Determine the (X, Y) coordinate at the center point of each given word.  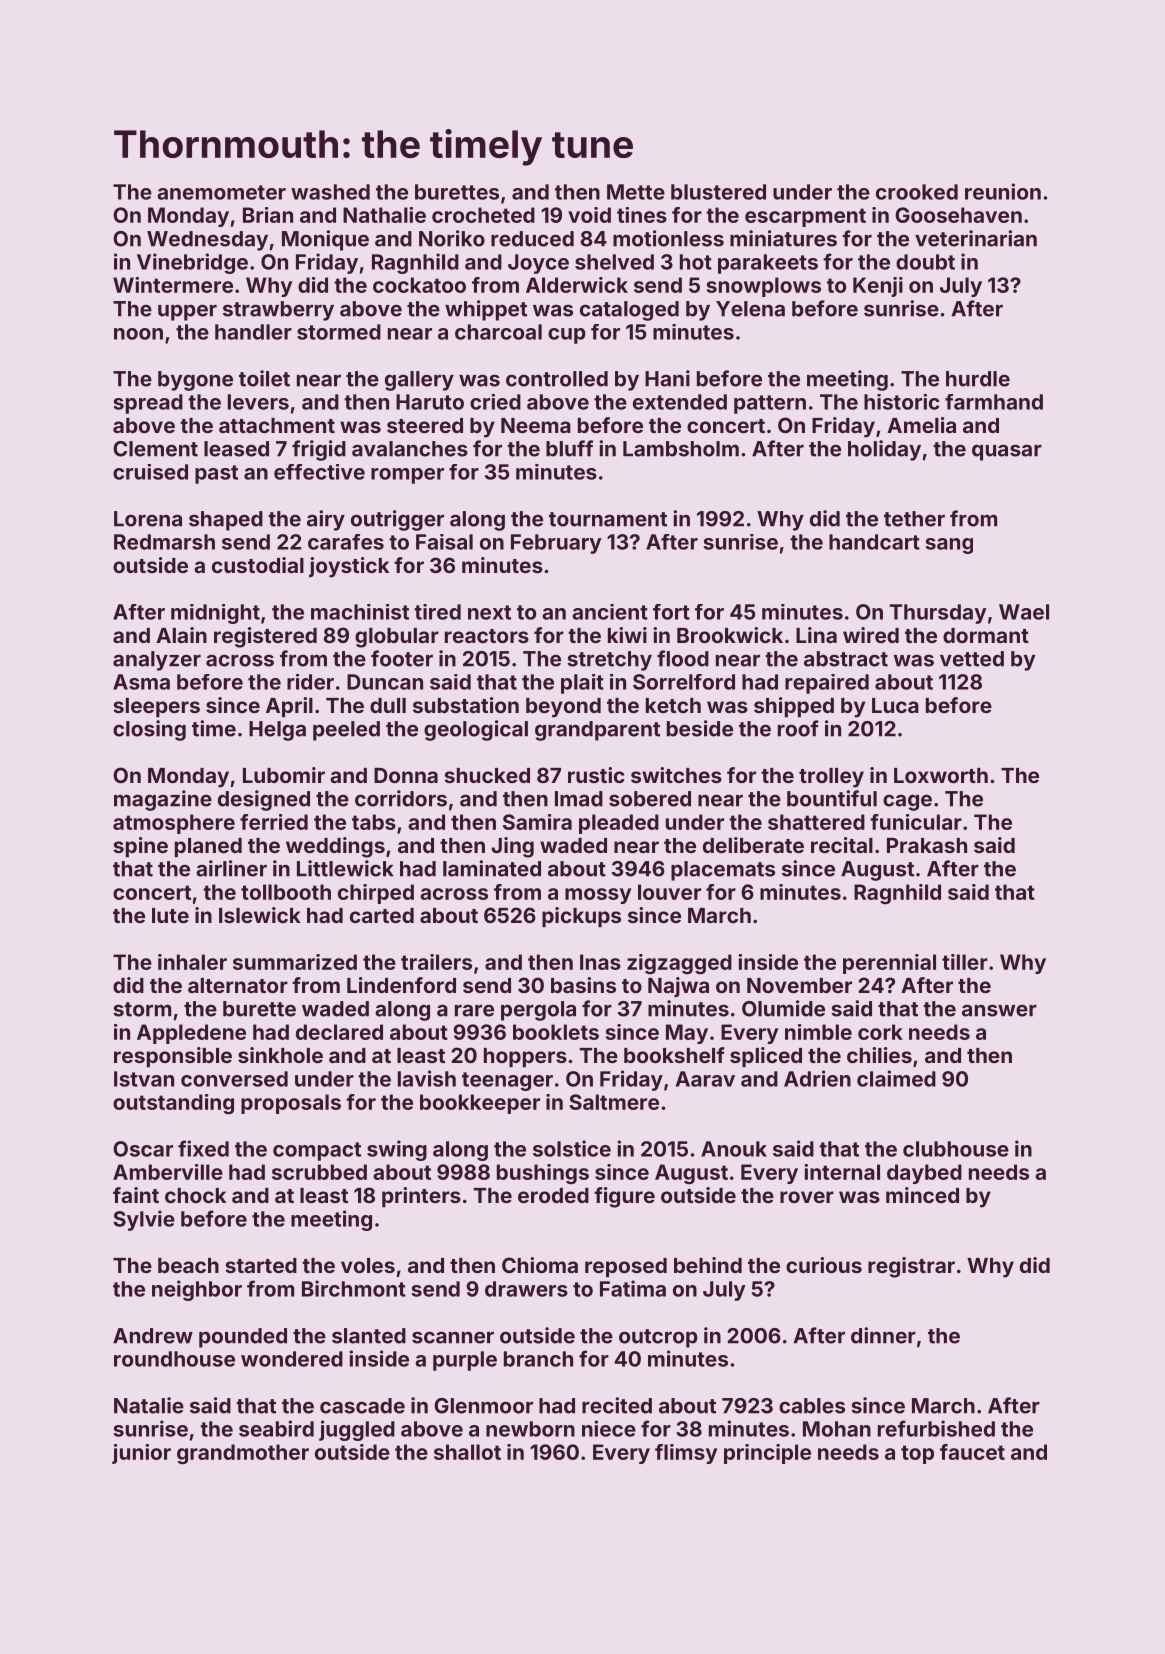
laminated (492, 868)
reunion (1003, 191)
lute (170, 915)
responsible (173, 1057)
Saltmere (614, 1102)
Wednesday (207, 241)
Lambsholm (681, 449)
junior (141, 1454)
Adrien (817, 1078)
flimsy (686, 1454)
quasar (1007, 452)
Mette (636, 192)
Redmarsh (164, 542)
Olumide (783, 1008)
